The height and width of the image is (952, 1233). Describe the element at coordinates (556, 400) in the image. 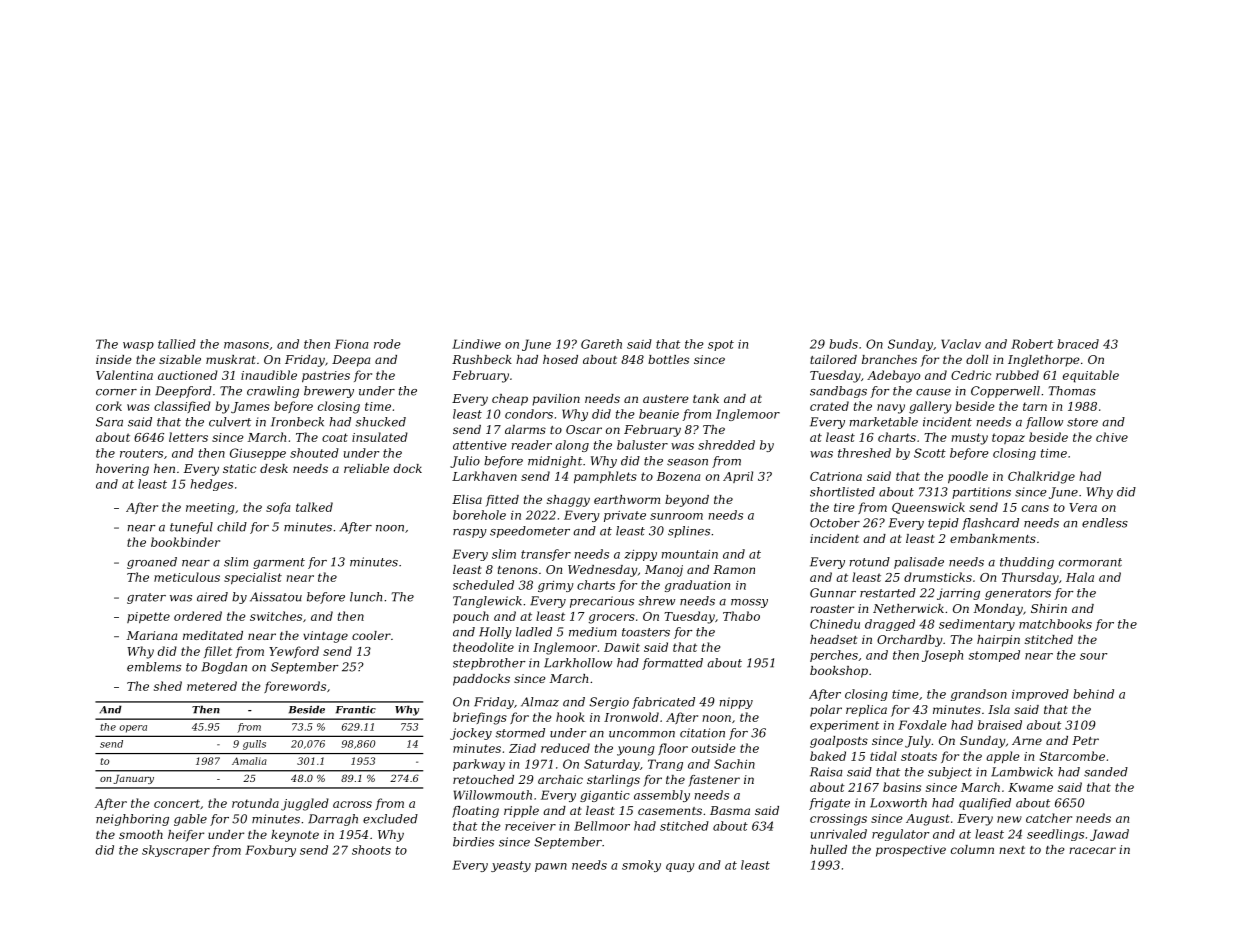

I see `pavilion` at that location.
